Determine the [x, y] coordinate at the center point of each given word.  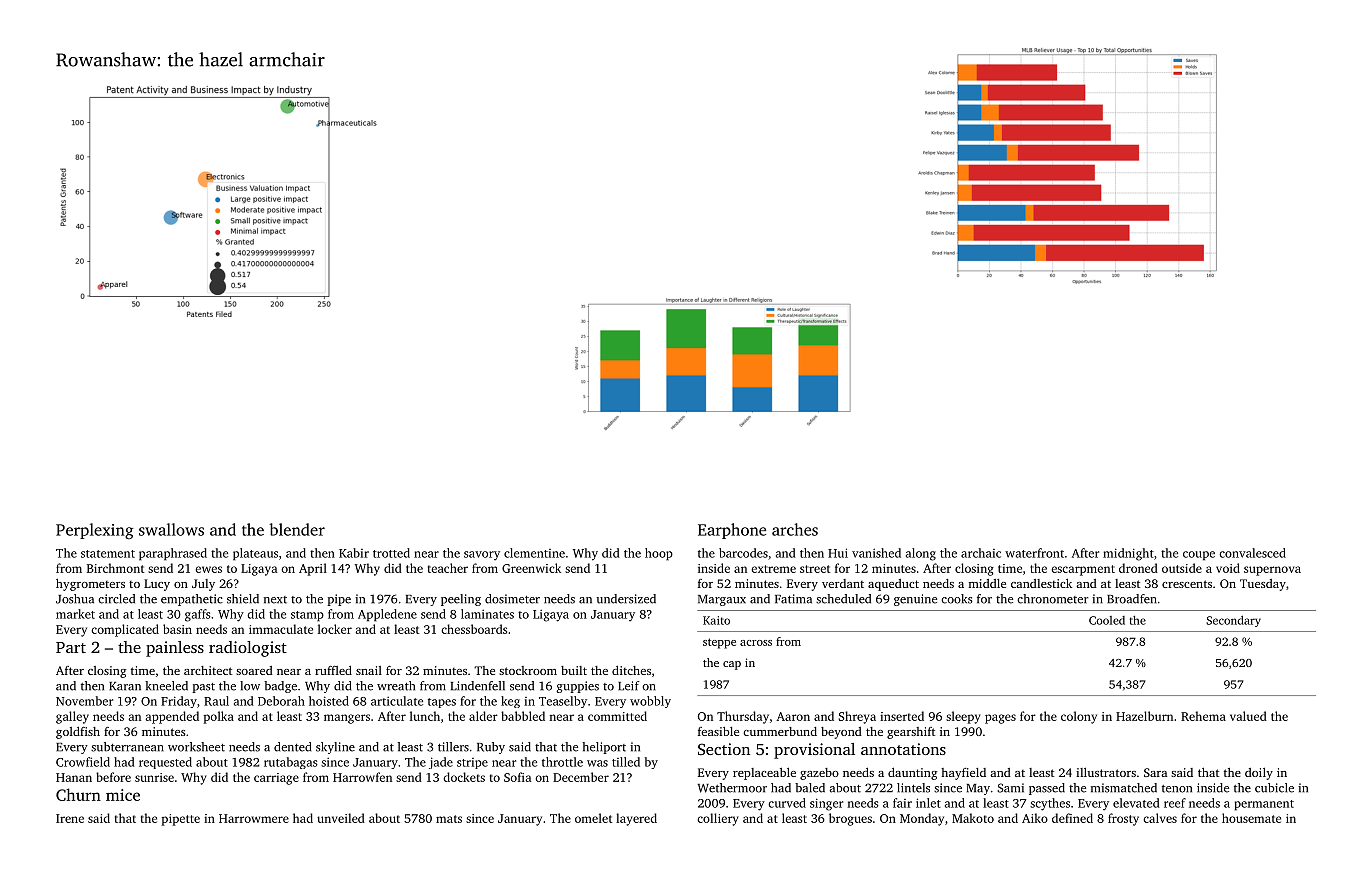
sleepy [963, 717]
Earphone [732, 531]
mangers [347, 719]
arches [795, 529]
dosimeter [512, 599]
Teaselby [563, 702]
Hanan [74, 777]
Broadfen [1132, 599]
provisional [814, 751]
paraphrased [173, 554]
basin [177, 629]
